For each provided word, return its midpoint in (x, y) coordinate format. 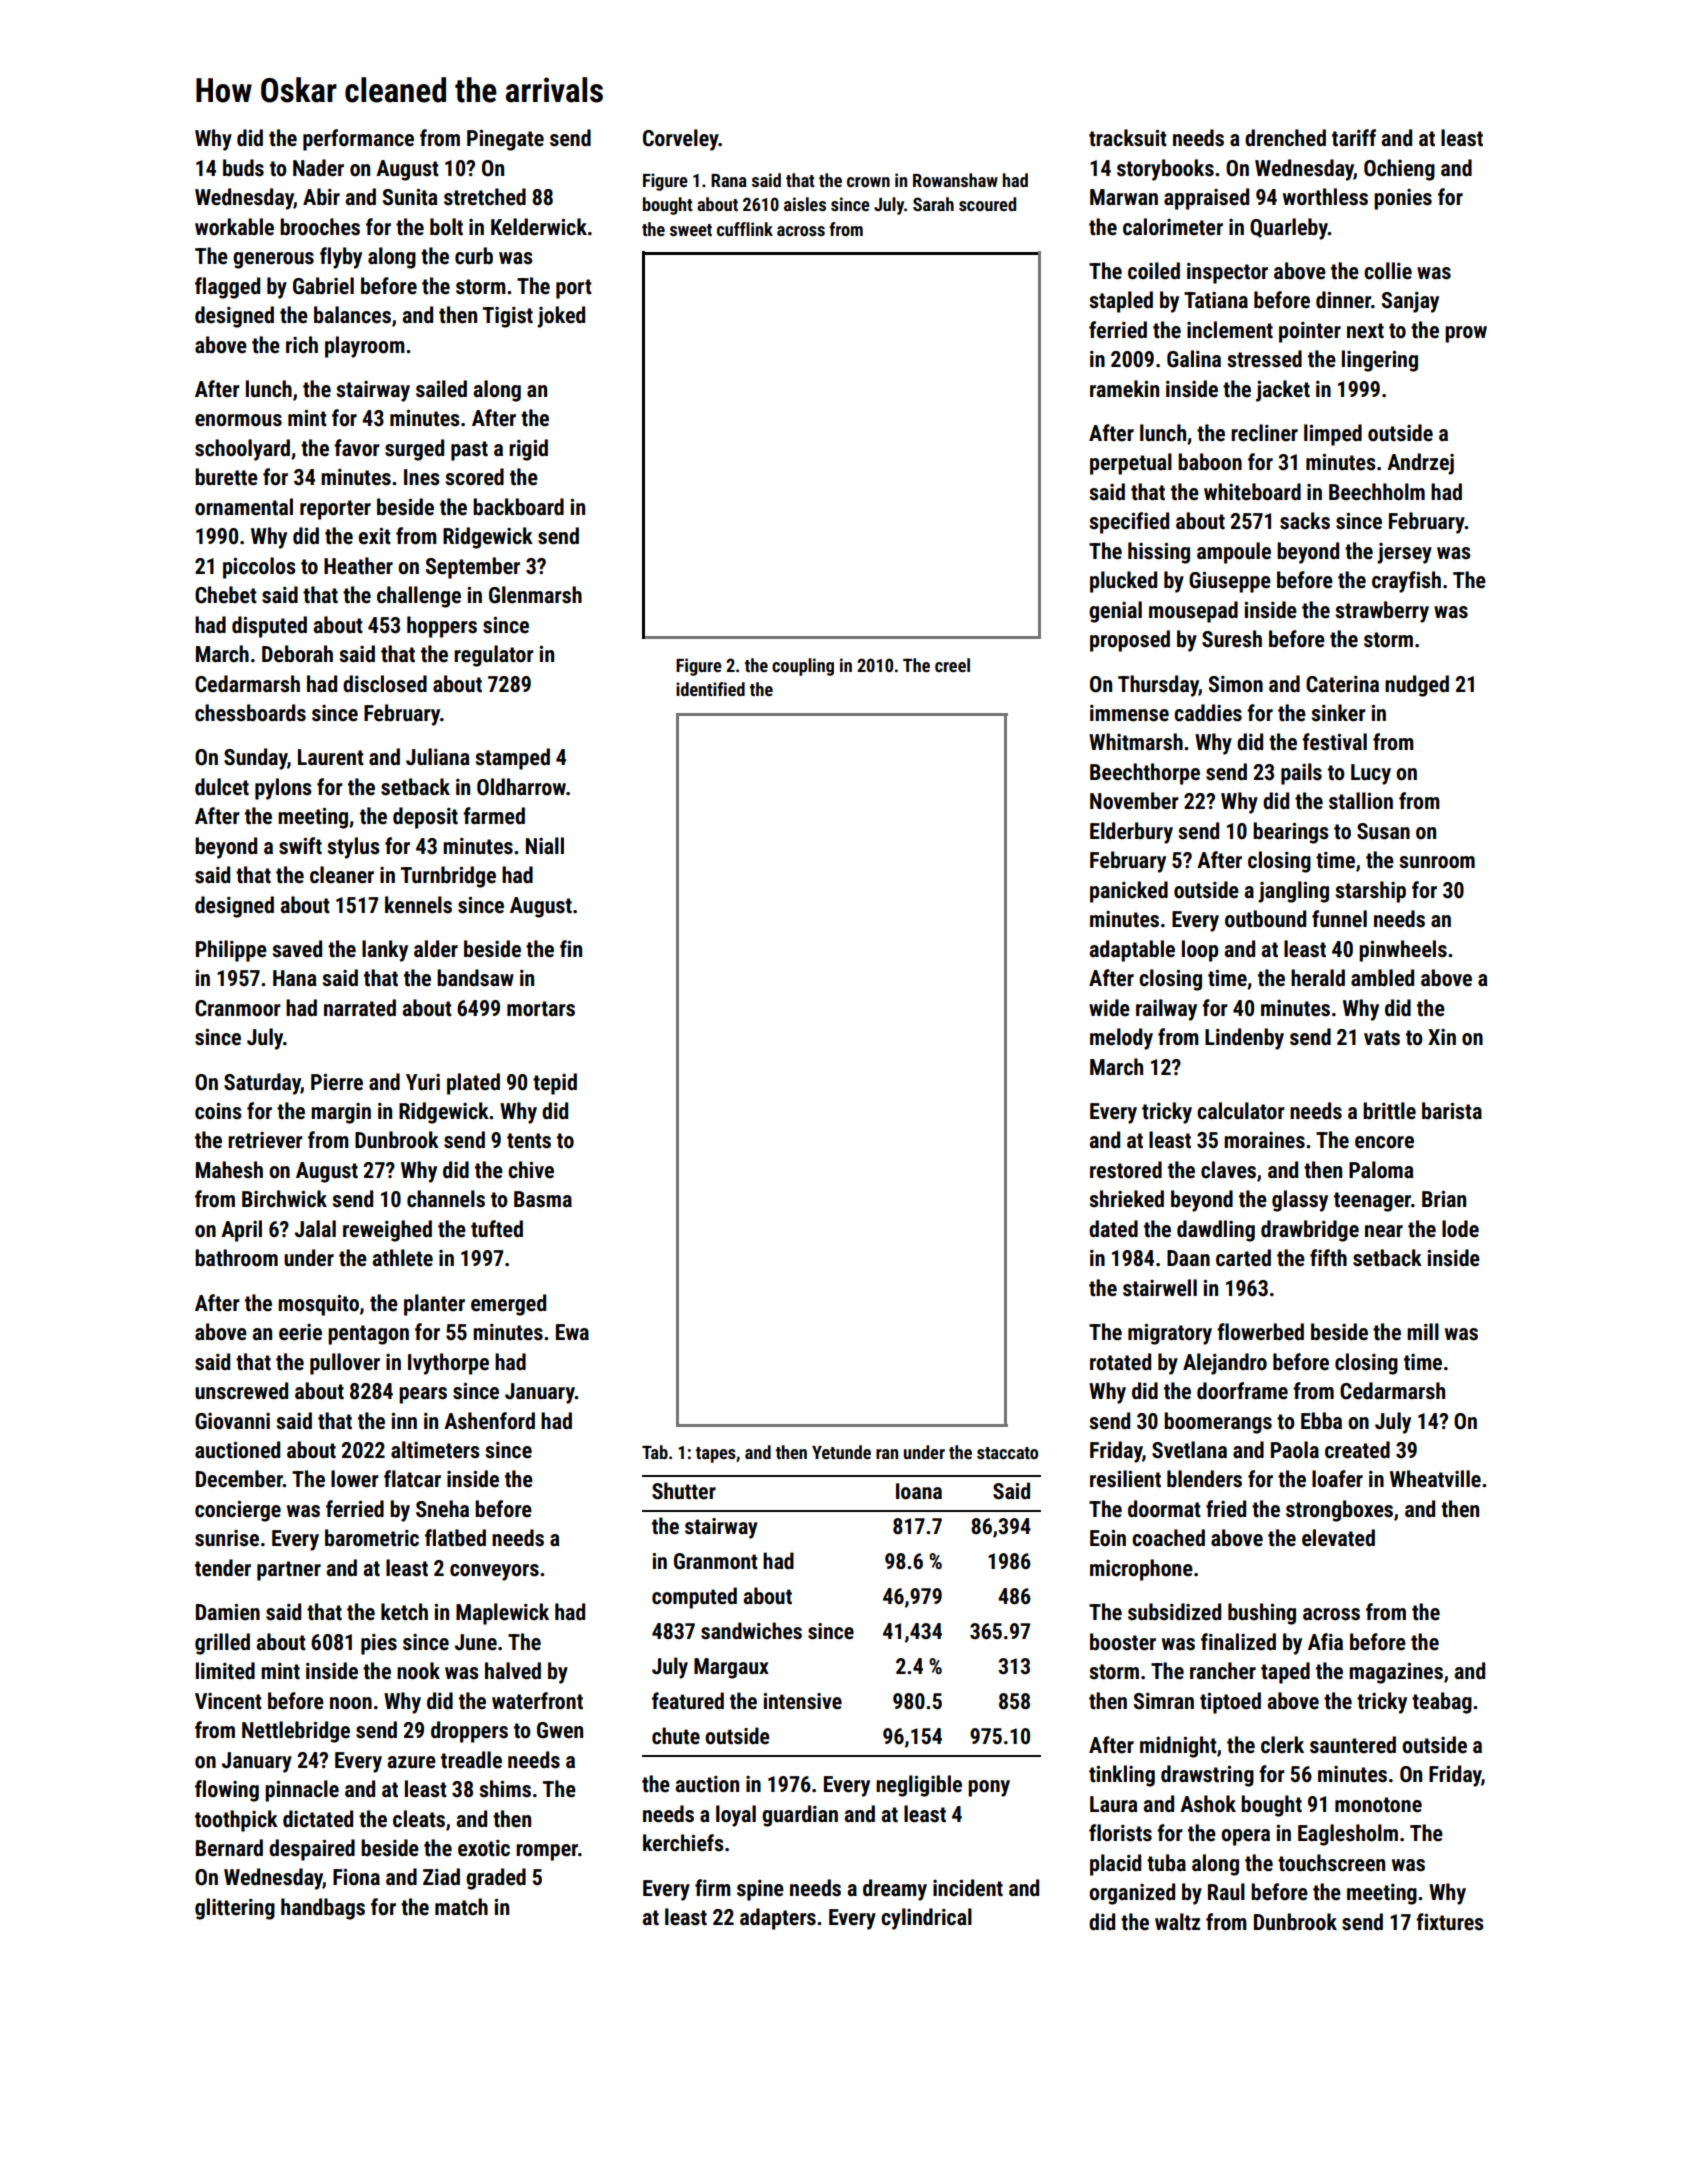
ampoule (1234, 553)
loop (1200, 951)
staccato (1007, 1453)
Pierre (337, 1082)
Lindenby (1244, 1039)
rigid (528, 450)
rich (302, 345)
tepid (555, 1084)
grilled (222, 1644)
